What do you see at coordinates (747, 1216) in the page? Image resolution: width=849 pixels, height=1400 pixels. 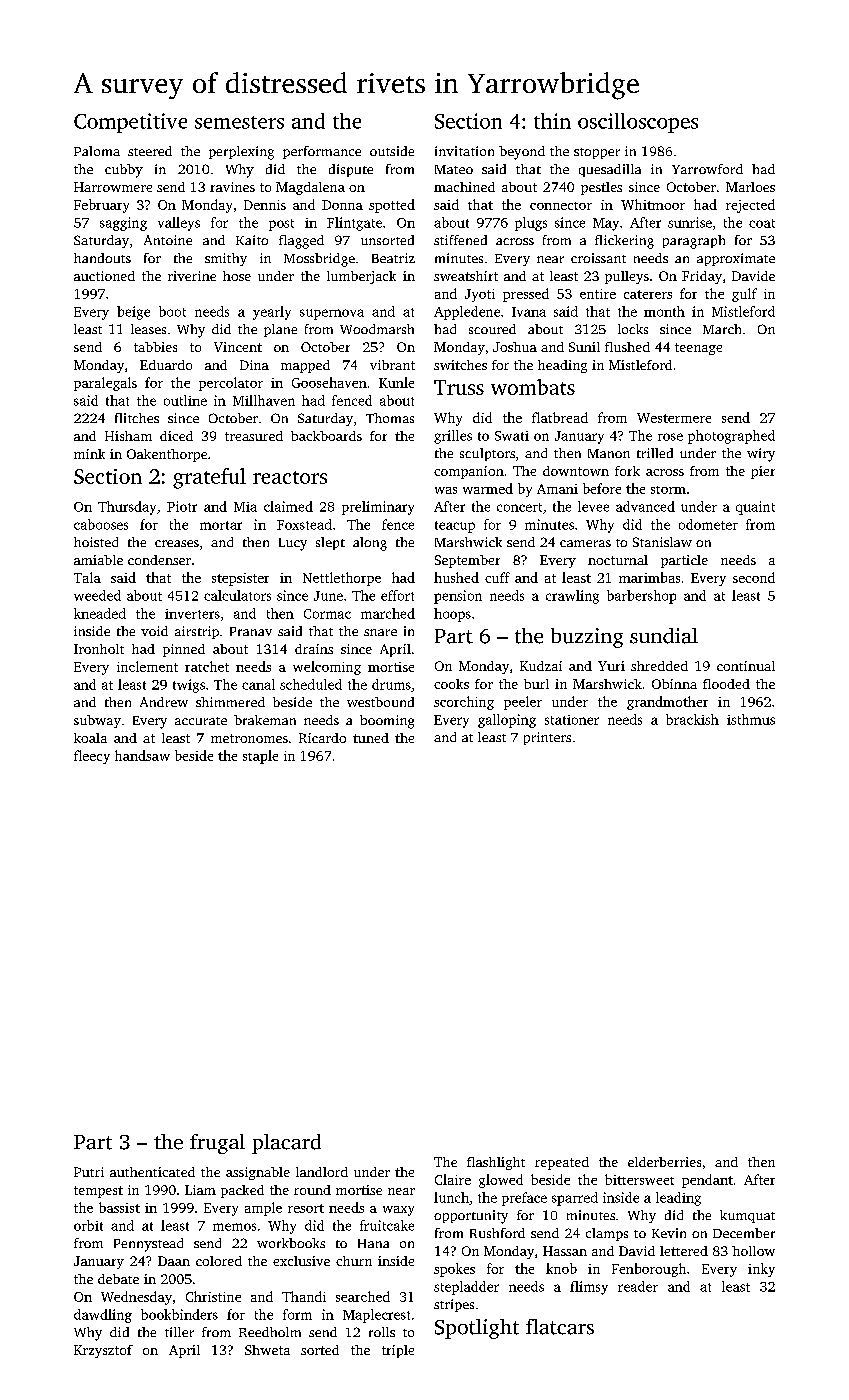 I see `kumquat` at bounding box center [747, 1216].
